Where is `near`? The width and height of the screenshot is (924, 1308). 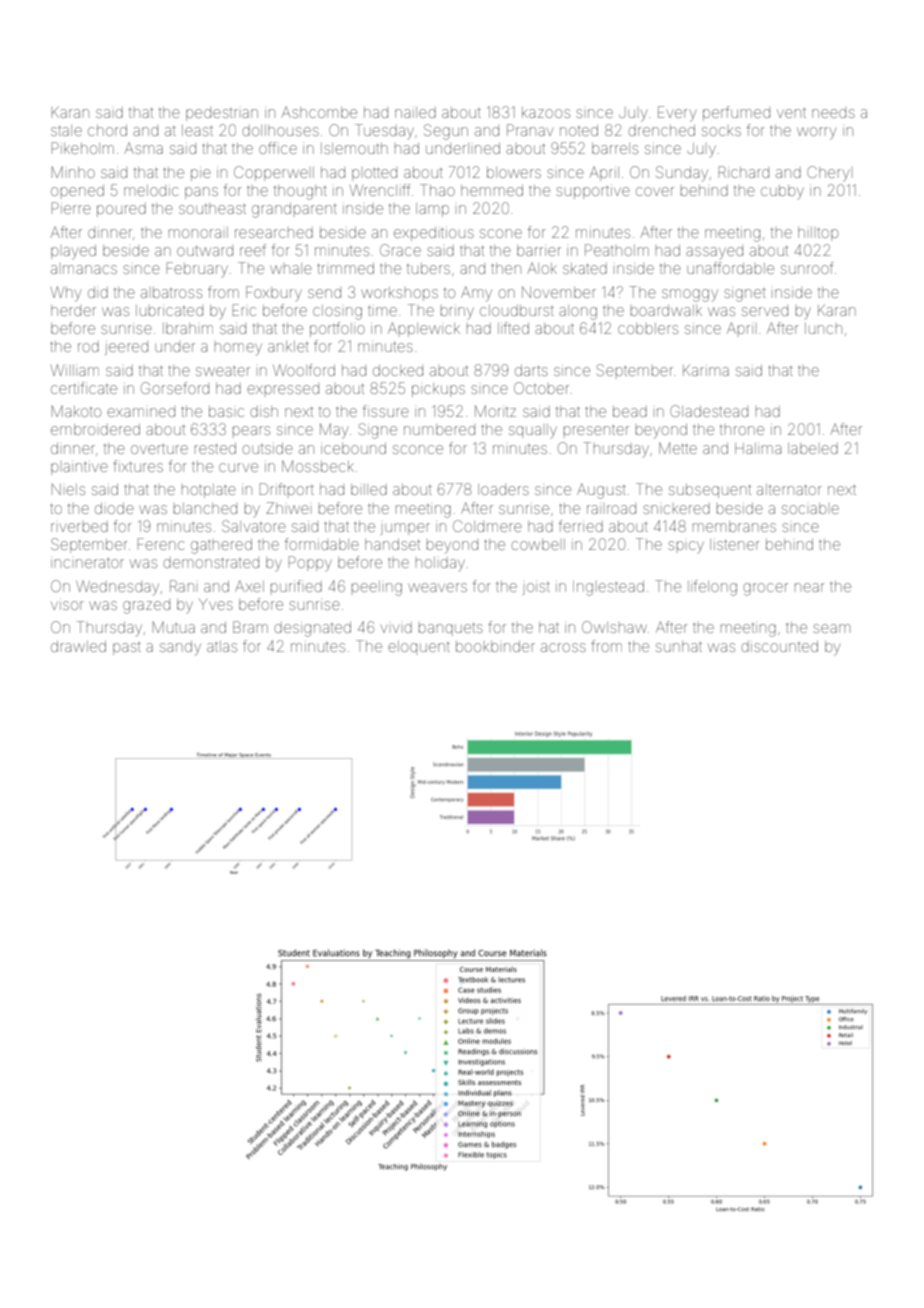 near is located at coordinates (810, 587).
